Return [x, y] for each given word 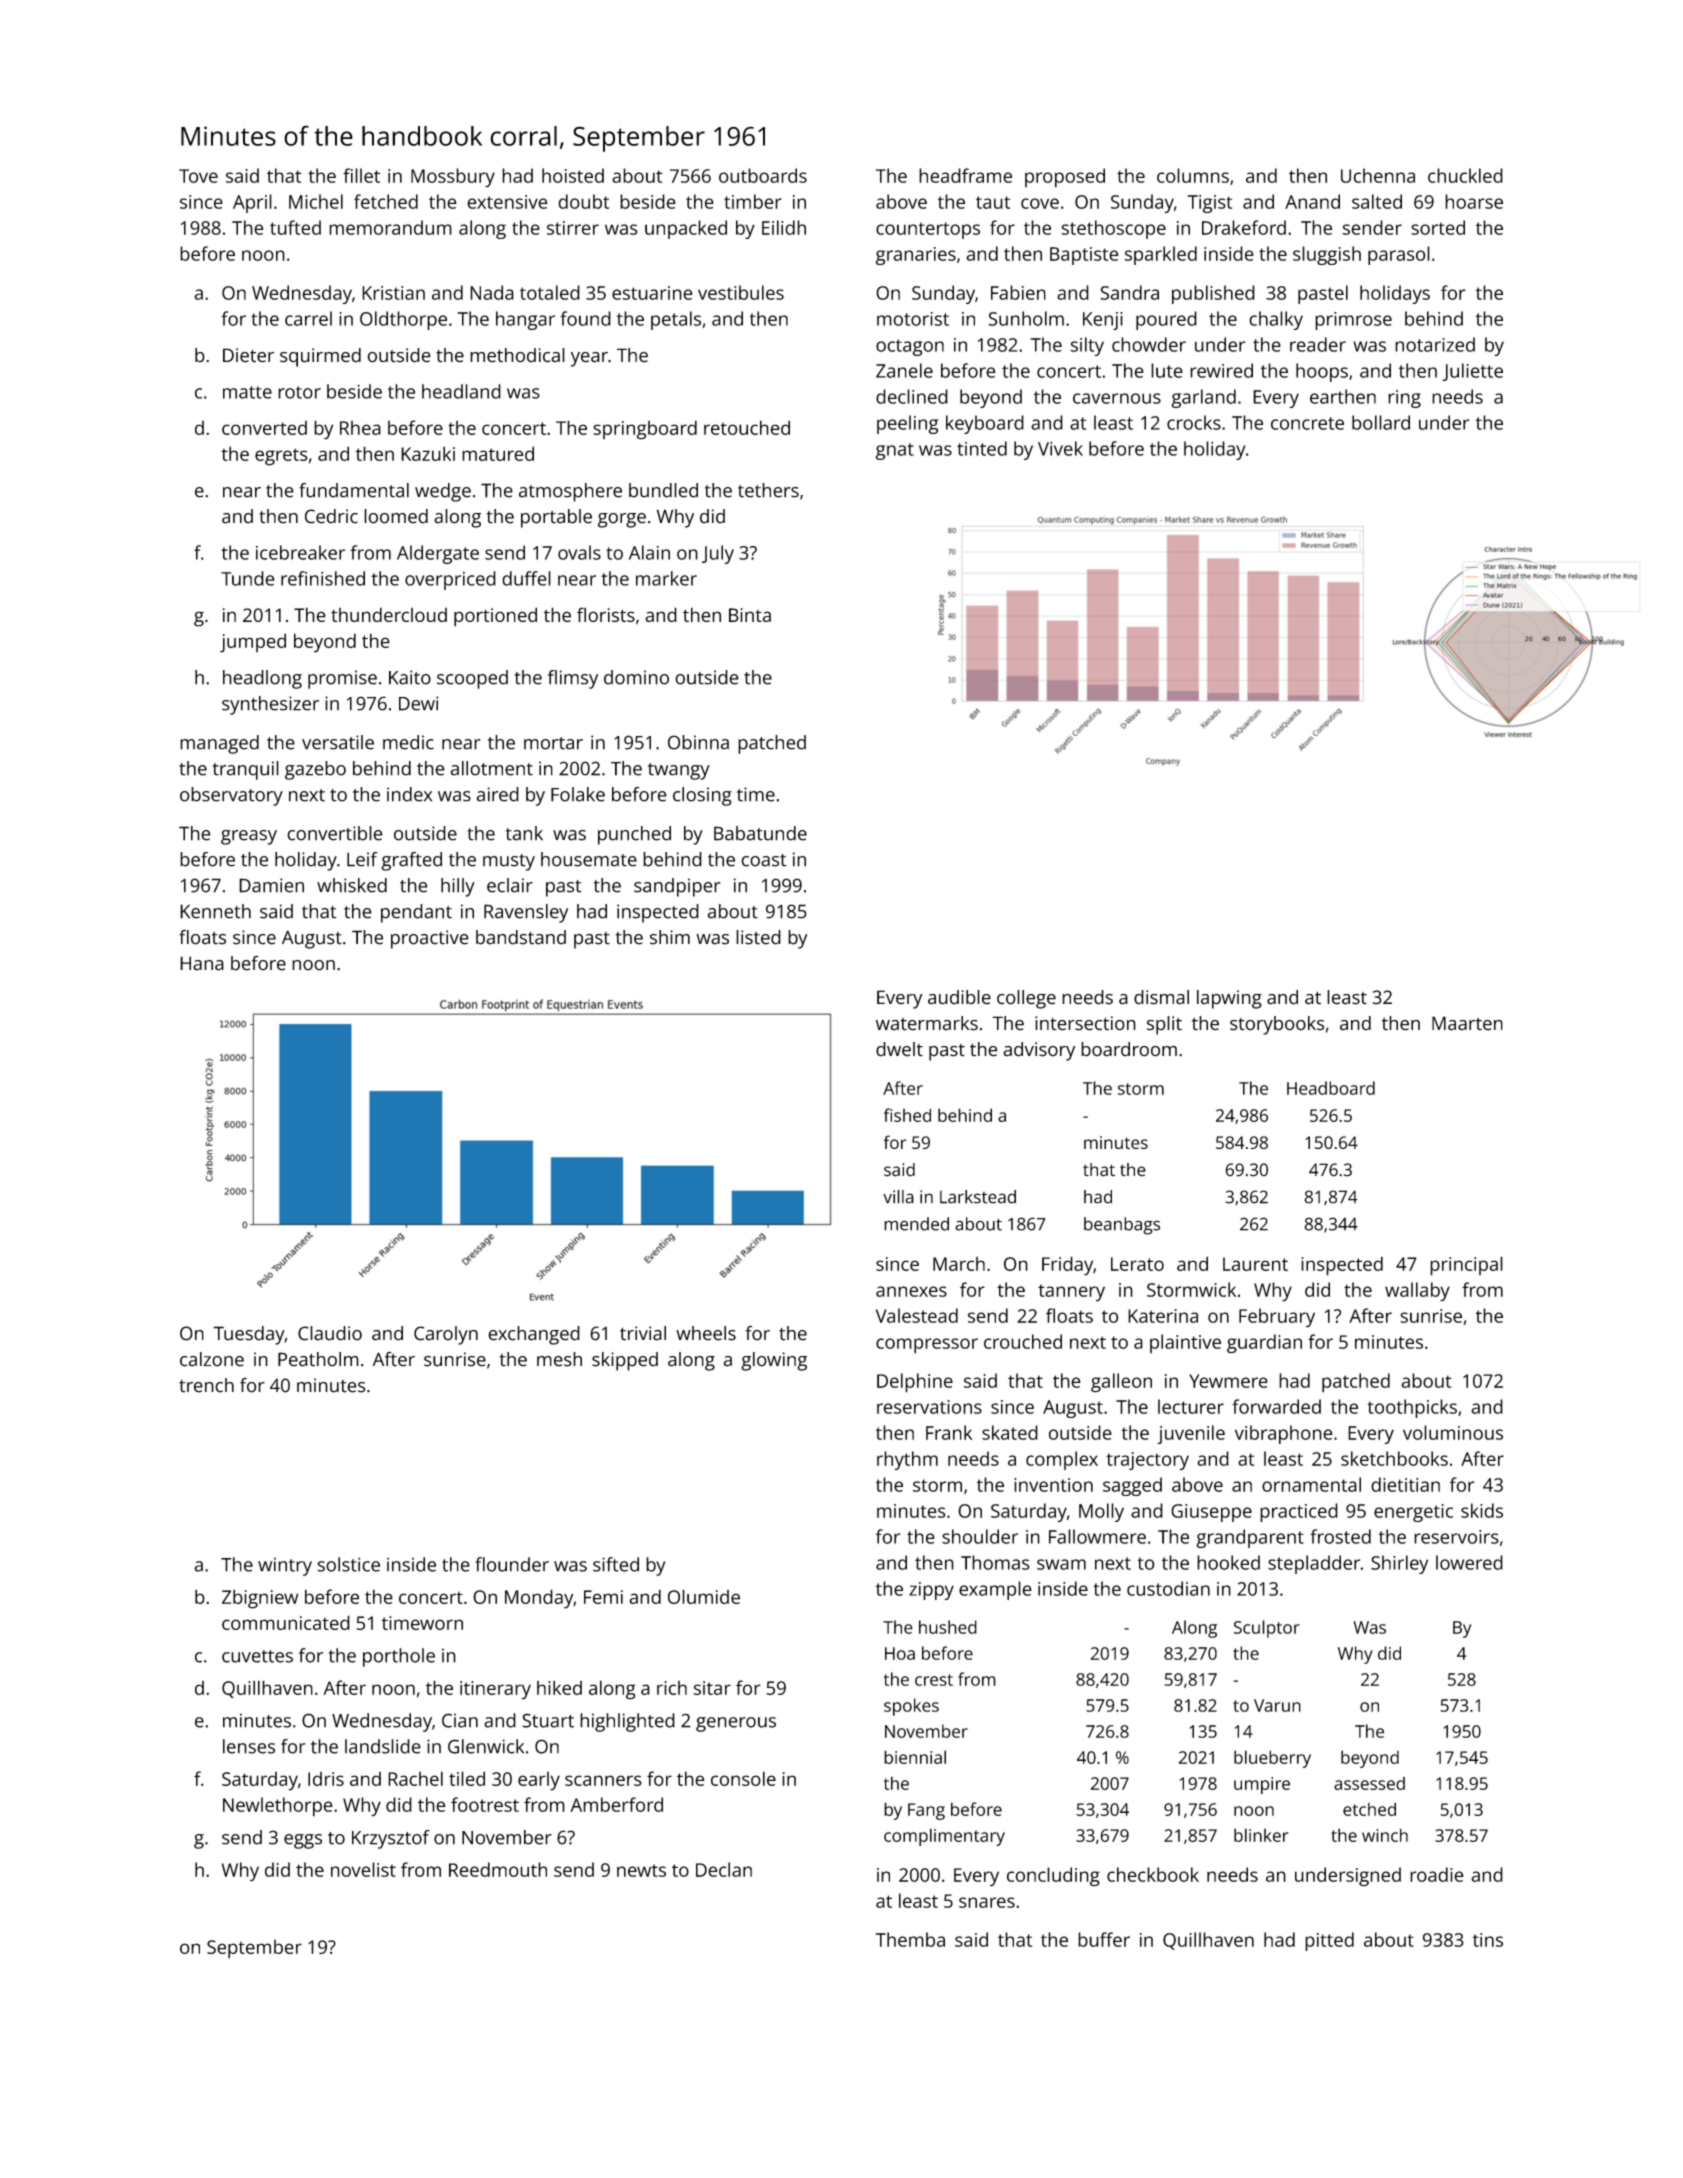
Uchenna [1378, 175]
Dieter [248, 355]
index [409, 794]
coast [764, 860]
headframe [965, 175]
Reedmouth [498, 1869]
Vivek [1060, 448]
